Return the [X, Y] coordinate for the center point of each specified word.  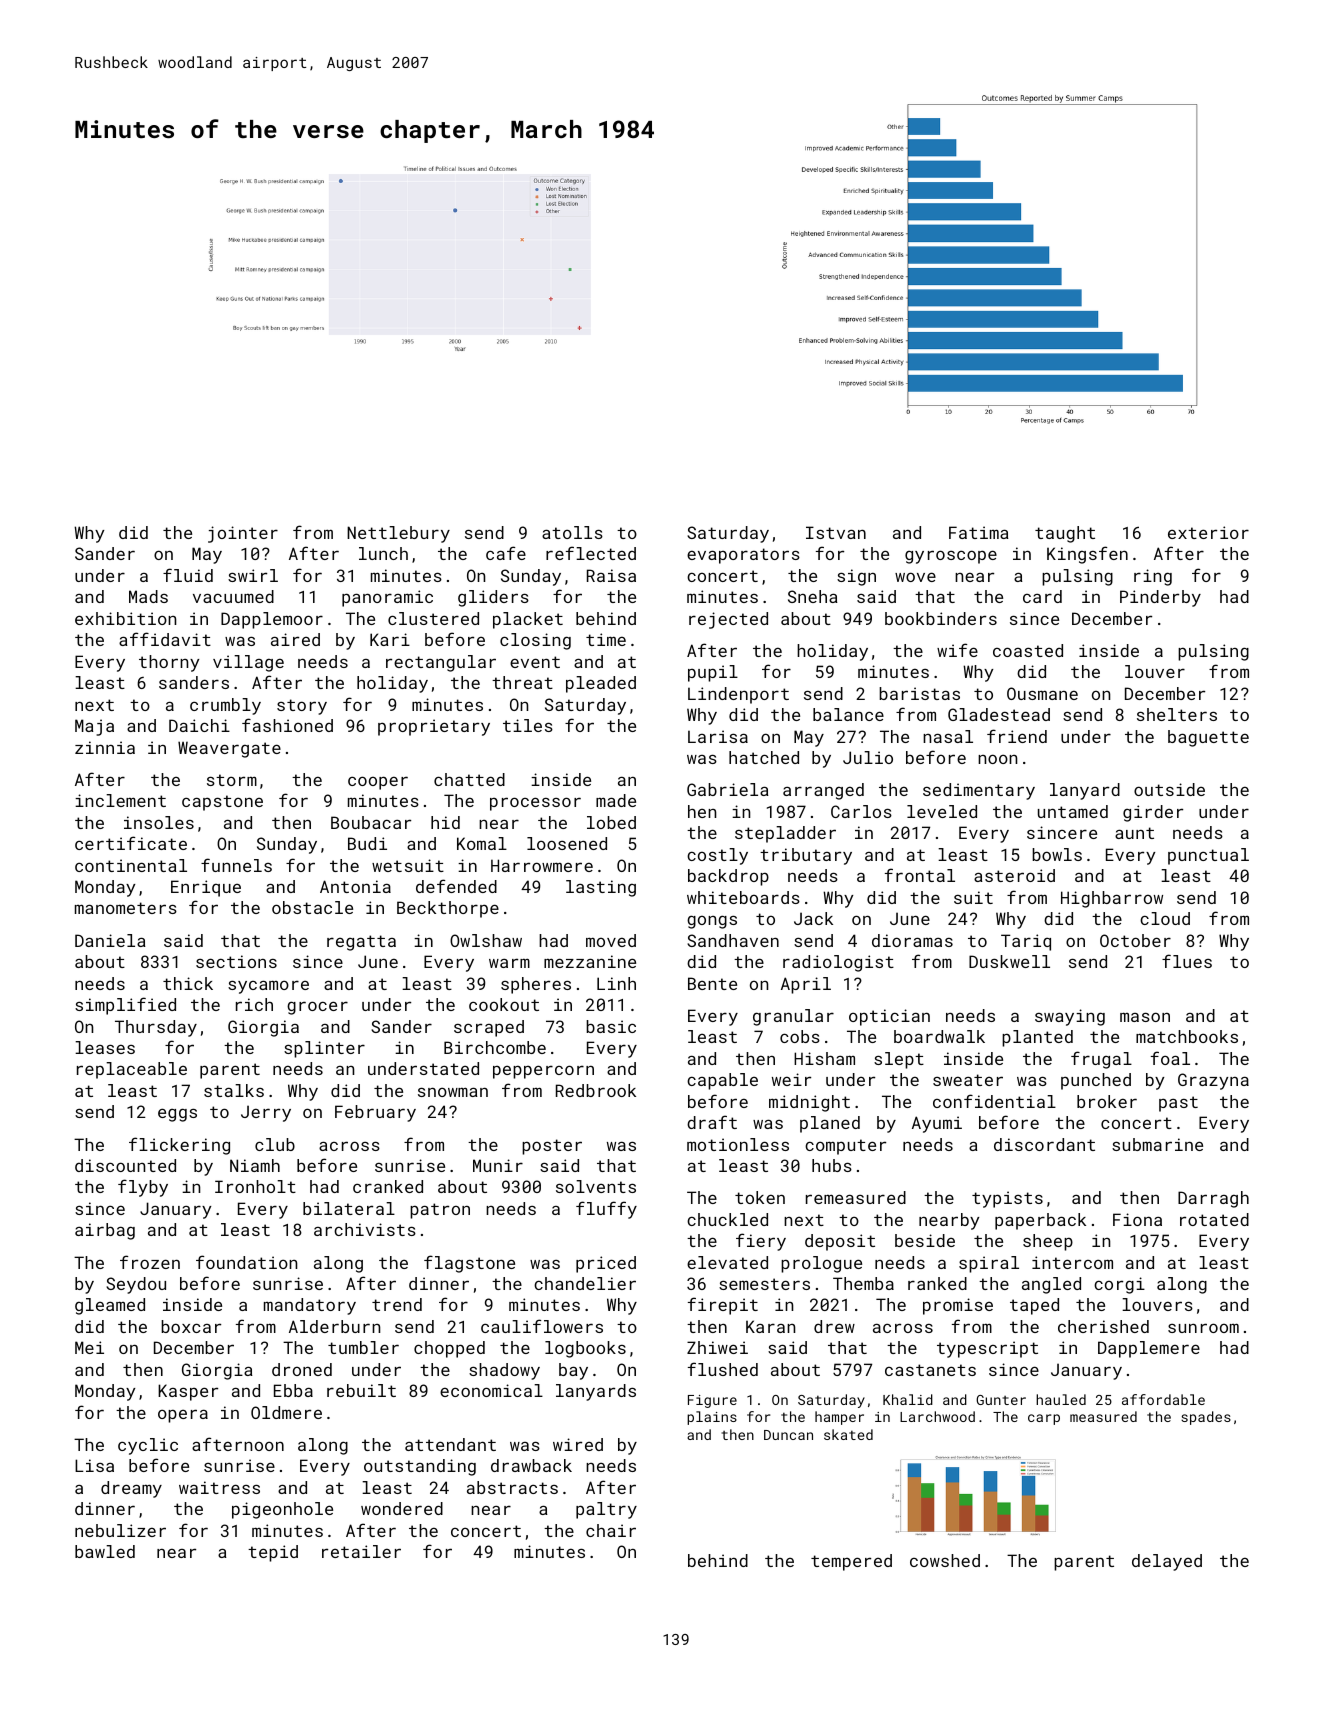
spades [1206, 1418]
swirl [253, 575]
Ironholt [255, 1186]
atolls [572, 532]
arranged [823, 791]
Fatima [979, 532]
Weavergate [229, 749]
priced [606, 1264]
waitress [219, 1487]
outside [1169, 789]
